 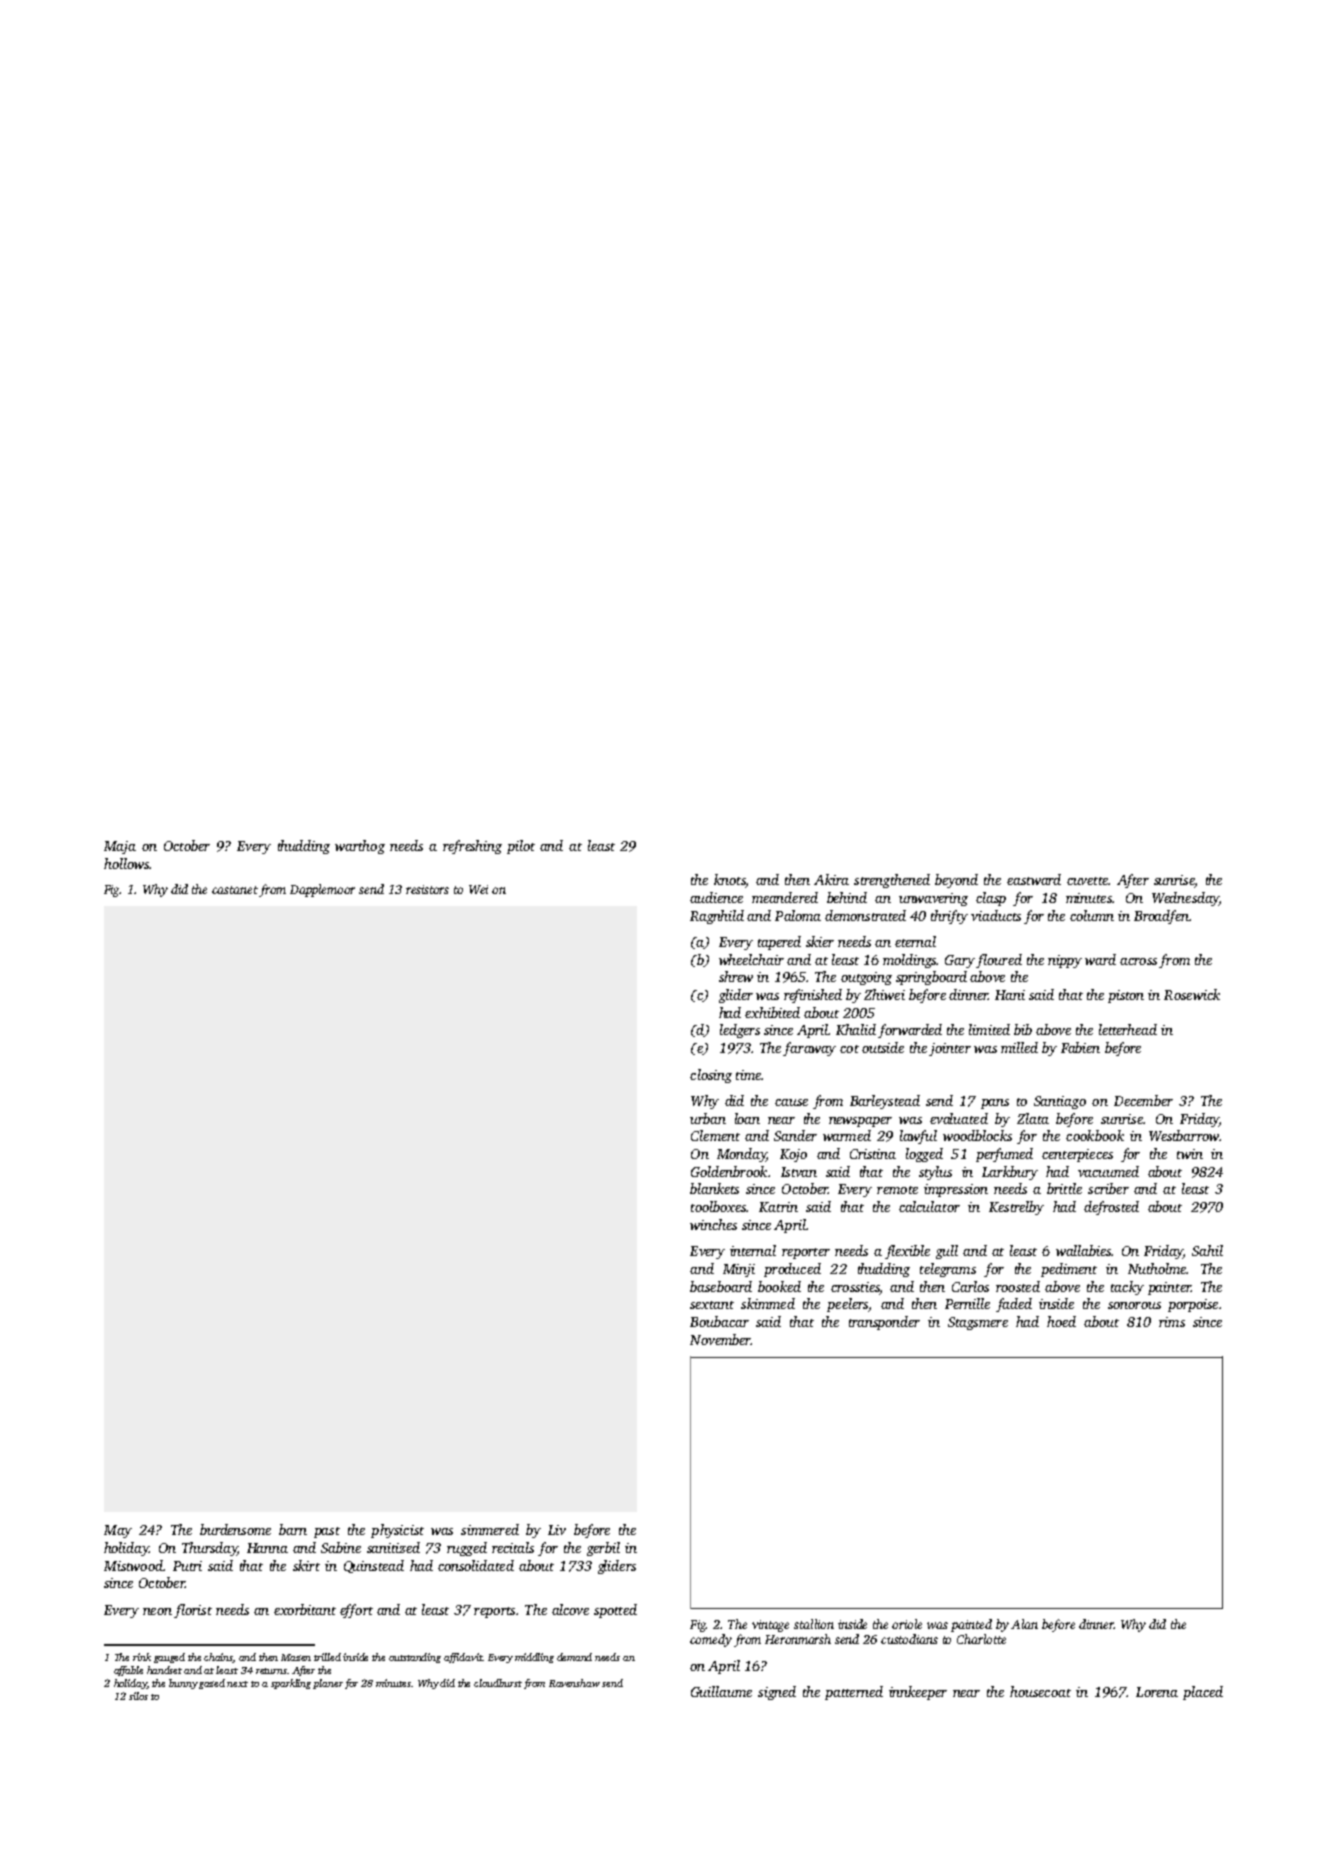 I want to click on castanet, so click(x=235, y=890).
